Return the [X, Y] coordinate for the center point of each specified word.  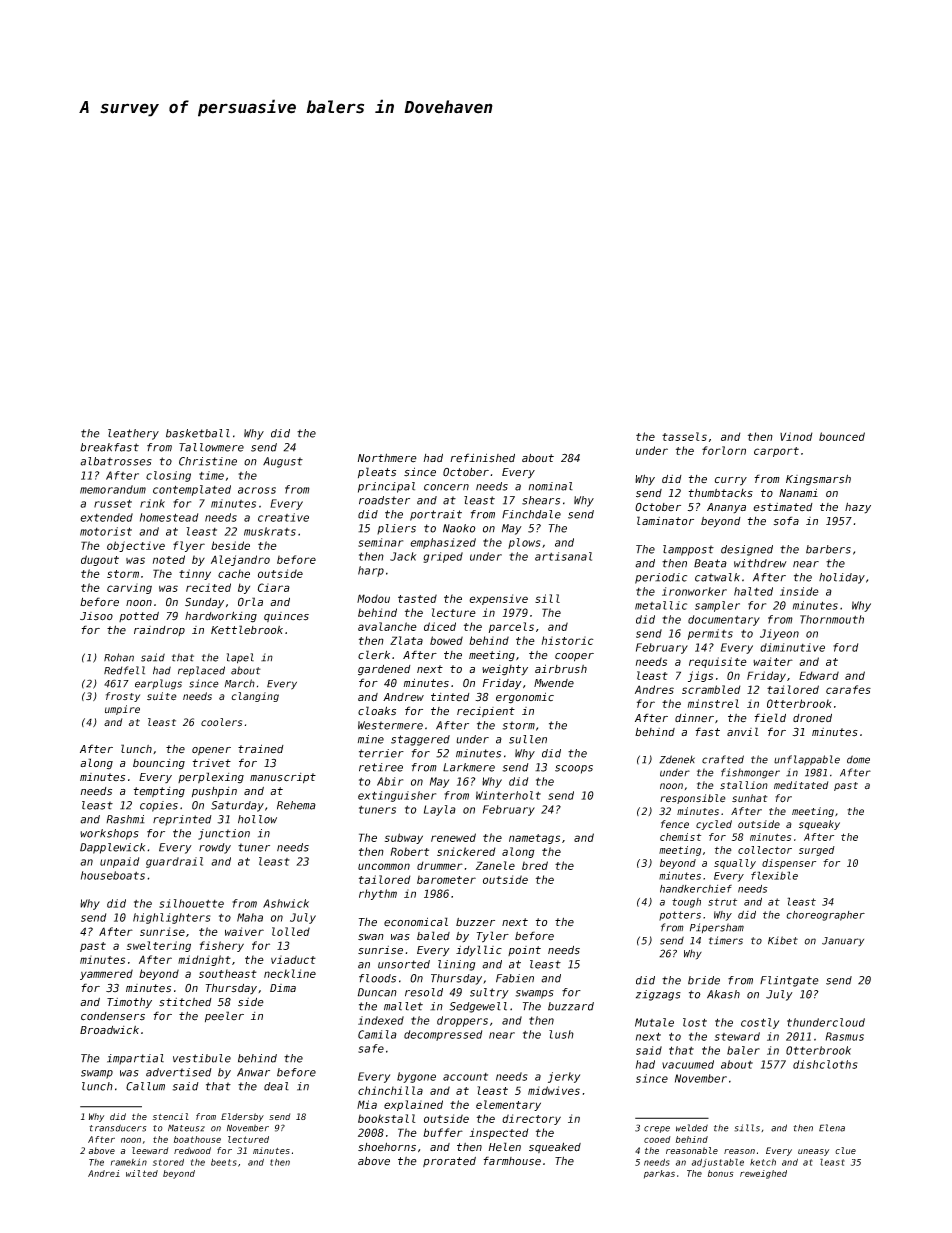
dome [858, 759]
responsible [693, 799]
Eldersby [242, 1117]
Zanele [495, 865]
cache [234, 573]
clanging [255, 697]
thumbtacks [721, 493]
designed [747, 550]
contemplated [192, 490]
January [843, 941]
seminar [380, 542]
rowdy [215, 848]
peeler [224, 1016]
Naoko [459, 528]
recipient [486, 712]
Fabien [515, 978]
